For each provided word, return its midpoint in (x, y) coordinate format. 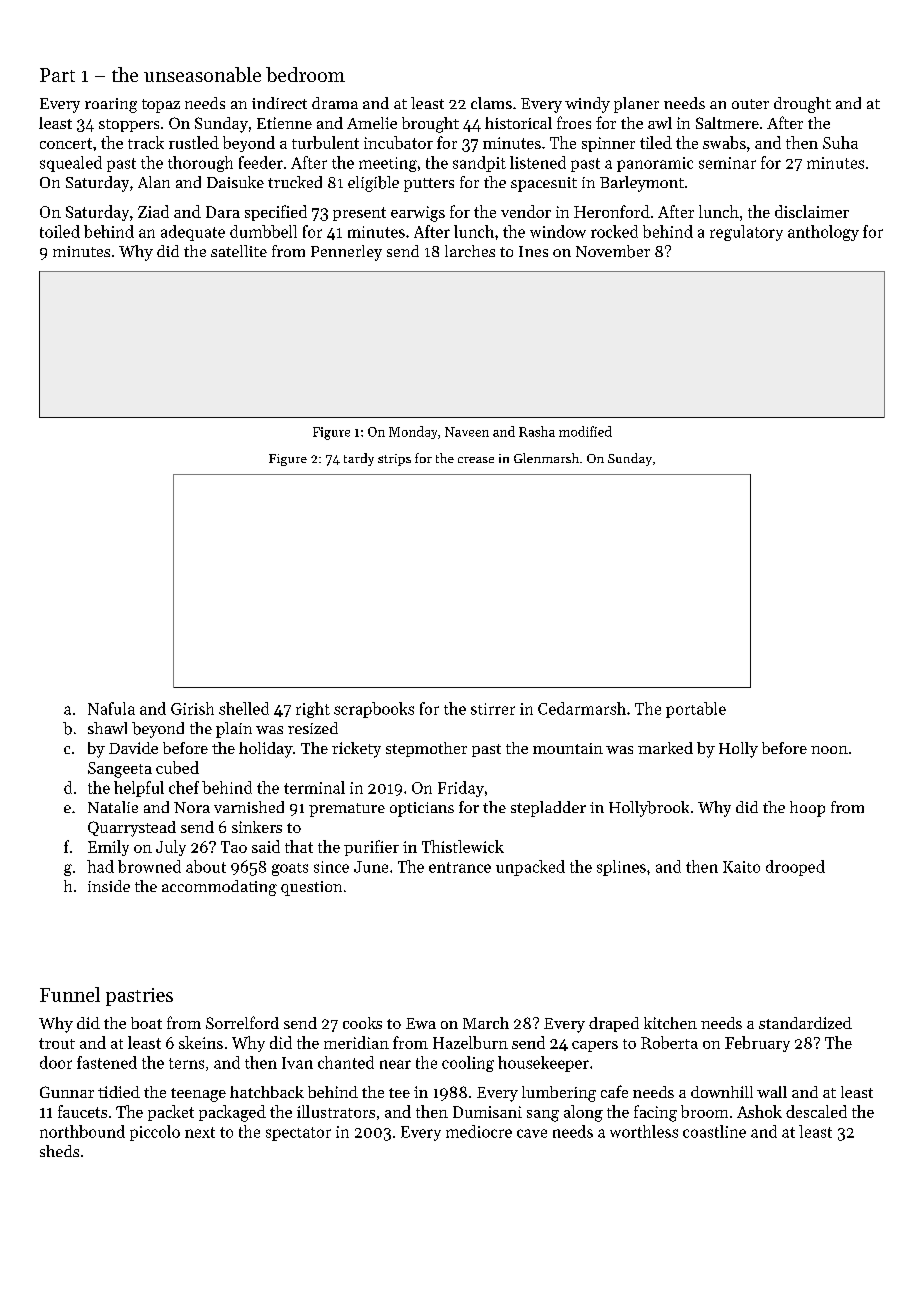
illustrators (336, 1111)
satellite (239, 251)
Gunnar (67, 1092)
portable (696, 710)
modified (585, 431)
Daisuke (235, 182)
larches (470, 251)
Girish (192, 708)
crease (476, 460)
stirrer (493, 709)
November (613, 251)
